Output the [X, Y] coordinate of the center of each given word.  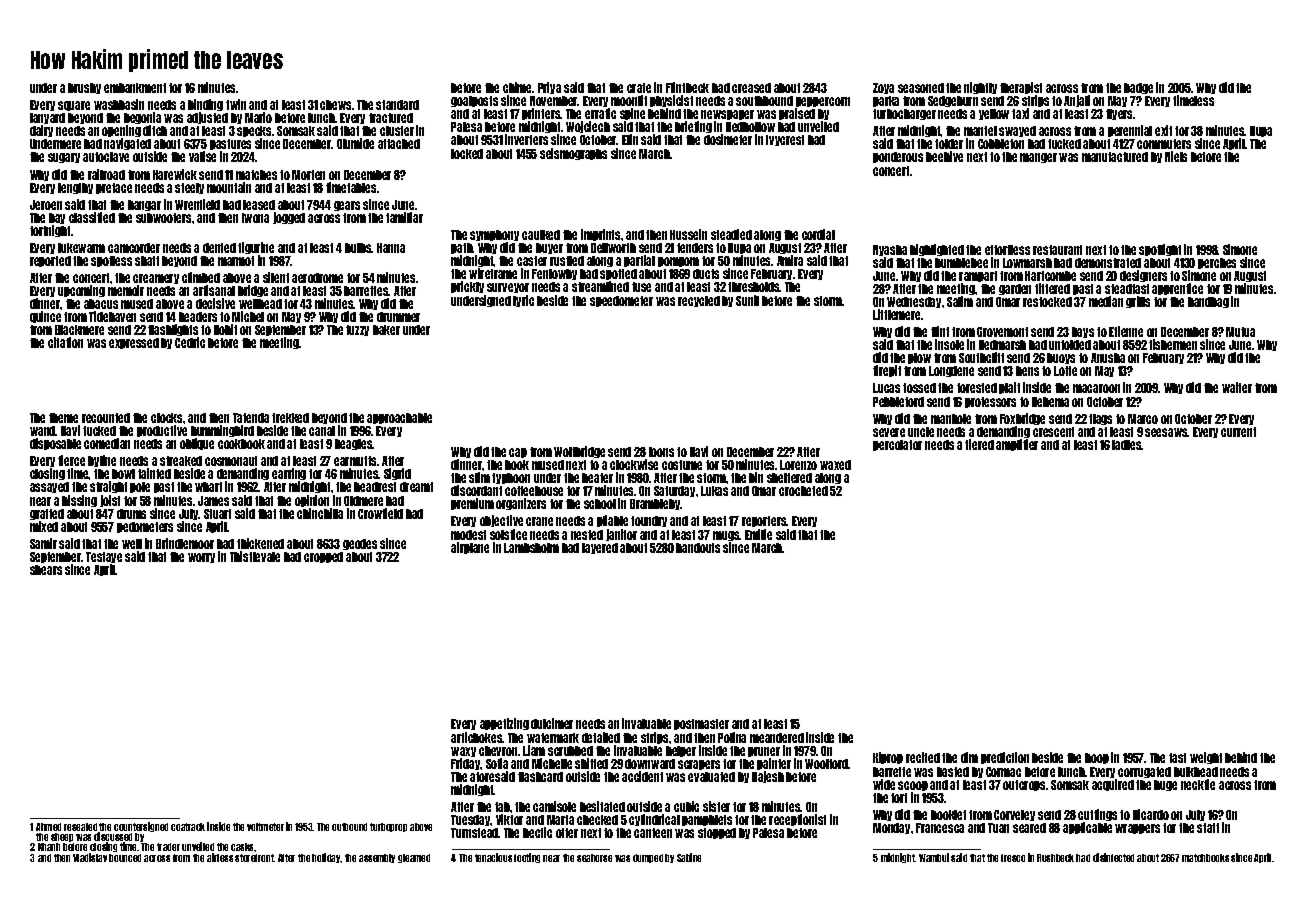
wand [43, 431]
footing [527, 858]
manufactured [1115, 157]
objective [501, 521]
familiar [404, 217]
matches [256, 175]
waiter [1237, 387]
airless [220, 857]
